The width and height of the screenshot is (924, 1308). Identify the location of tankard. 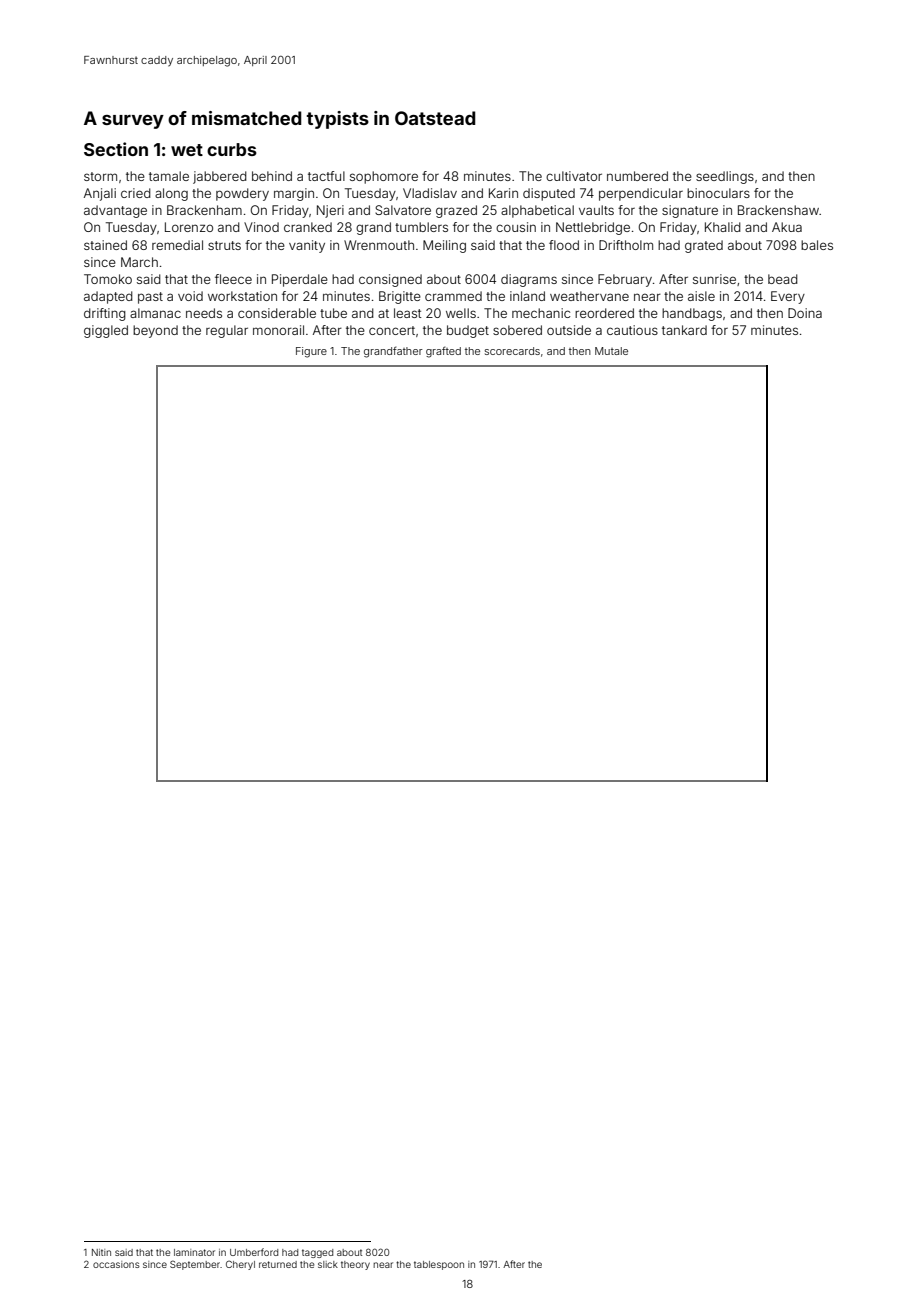
(684, 330).
